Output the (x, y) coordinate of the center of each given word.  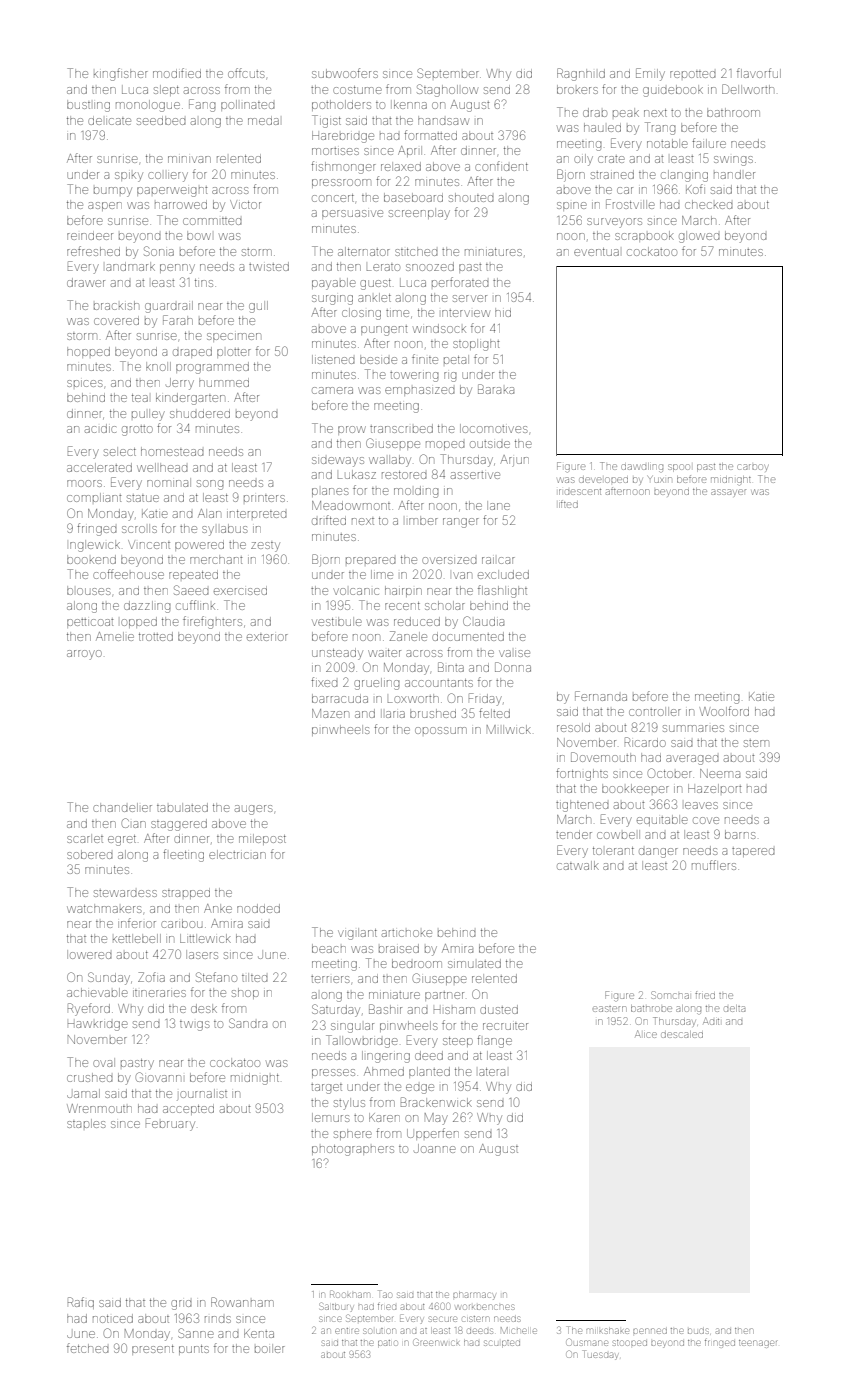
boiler (270, 1348)
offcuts (246, 73)
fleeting (183, 855)
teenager (758, 1344)
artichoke (407, 933)
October (670, 773)
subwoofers (345, 73)
